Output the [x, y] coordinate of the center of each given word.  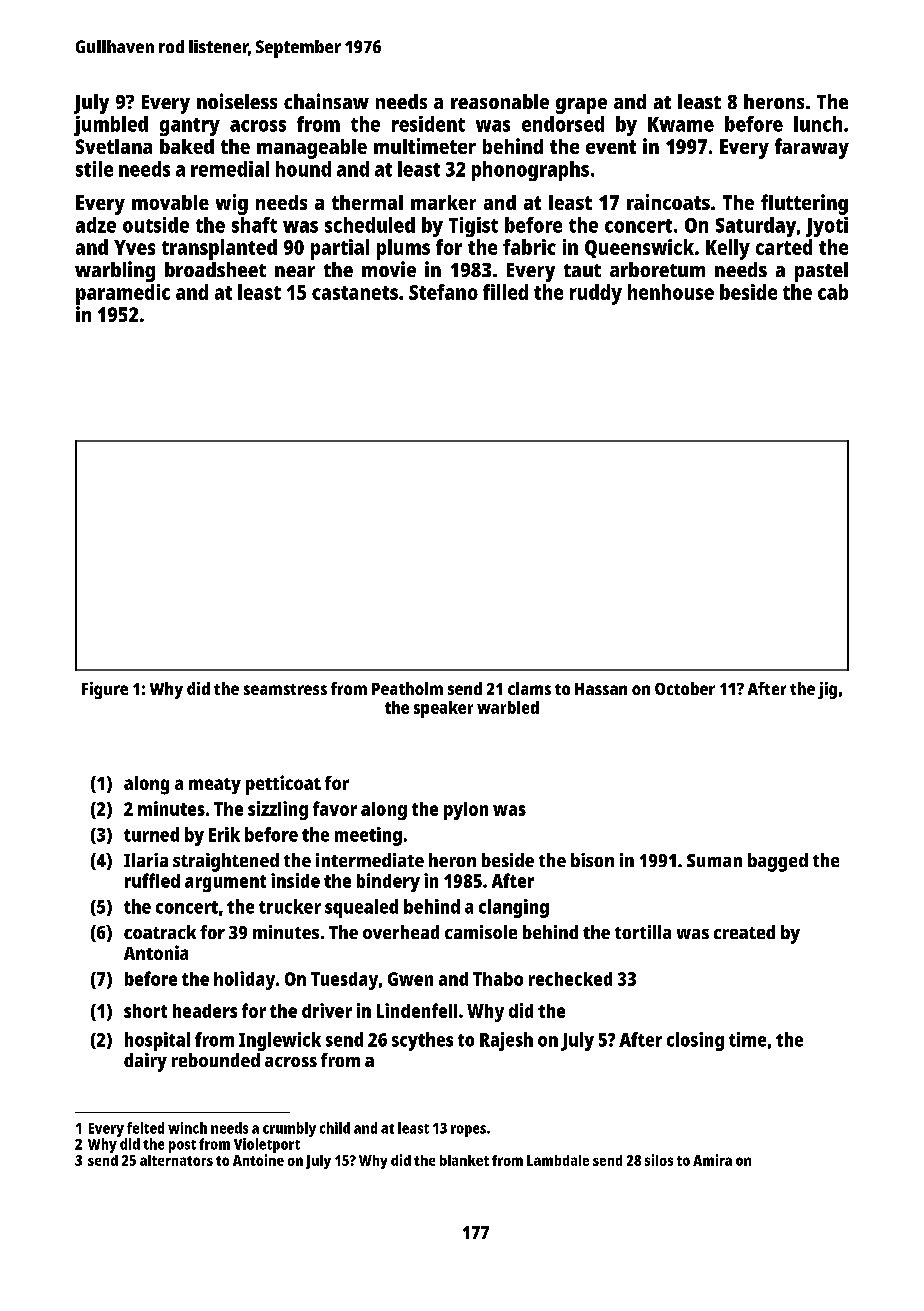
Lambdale [558, 1160]
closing [695, 1041]
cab [833, 292]
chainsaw [326, 101]
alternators [176, 1160]
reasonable [500, 101]
